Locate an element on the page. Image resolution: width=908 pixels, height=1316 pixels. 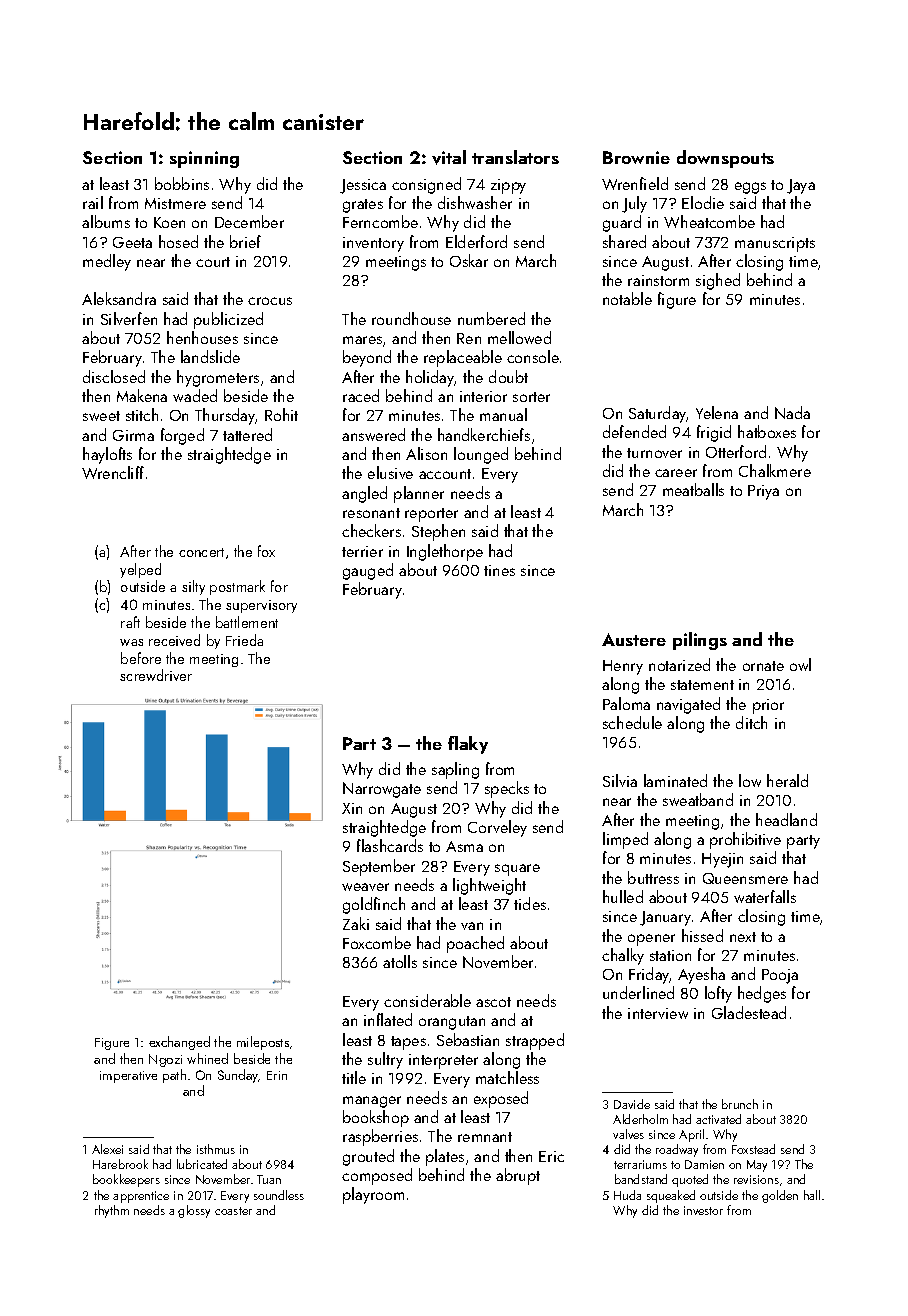
resonant is located at coordinates (371, 513).
